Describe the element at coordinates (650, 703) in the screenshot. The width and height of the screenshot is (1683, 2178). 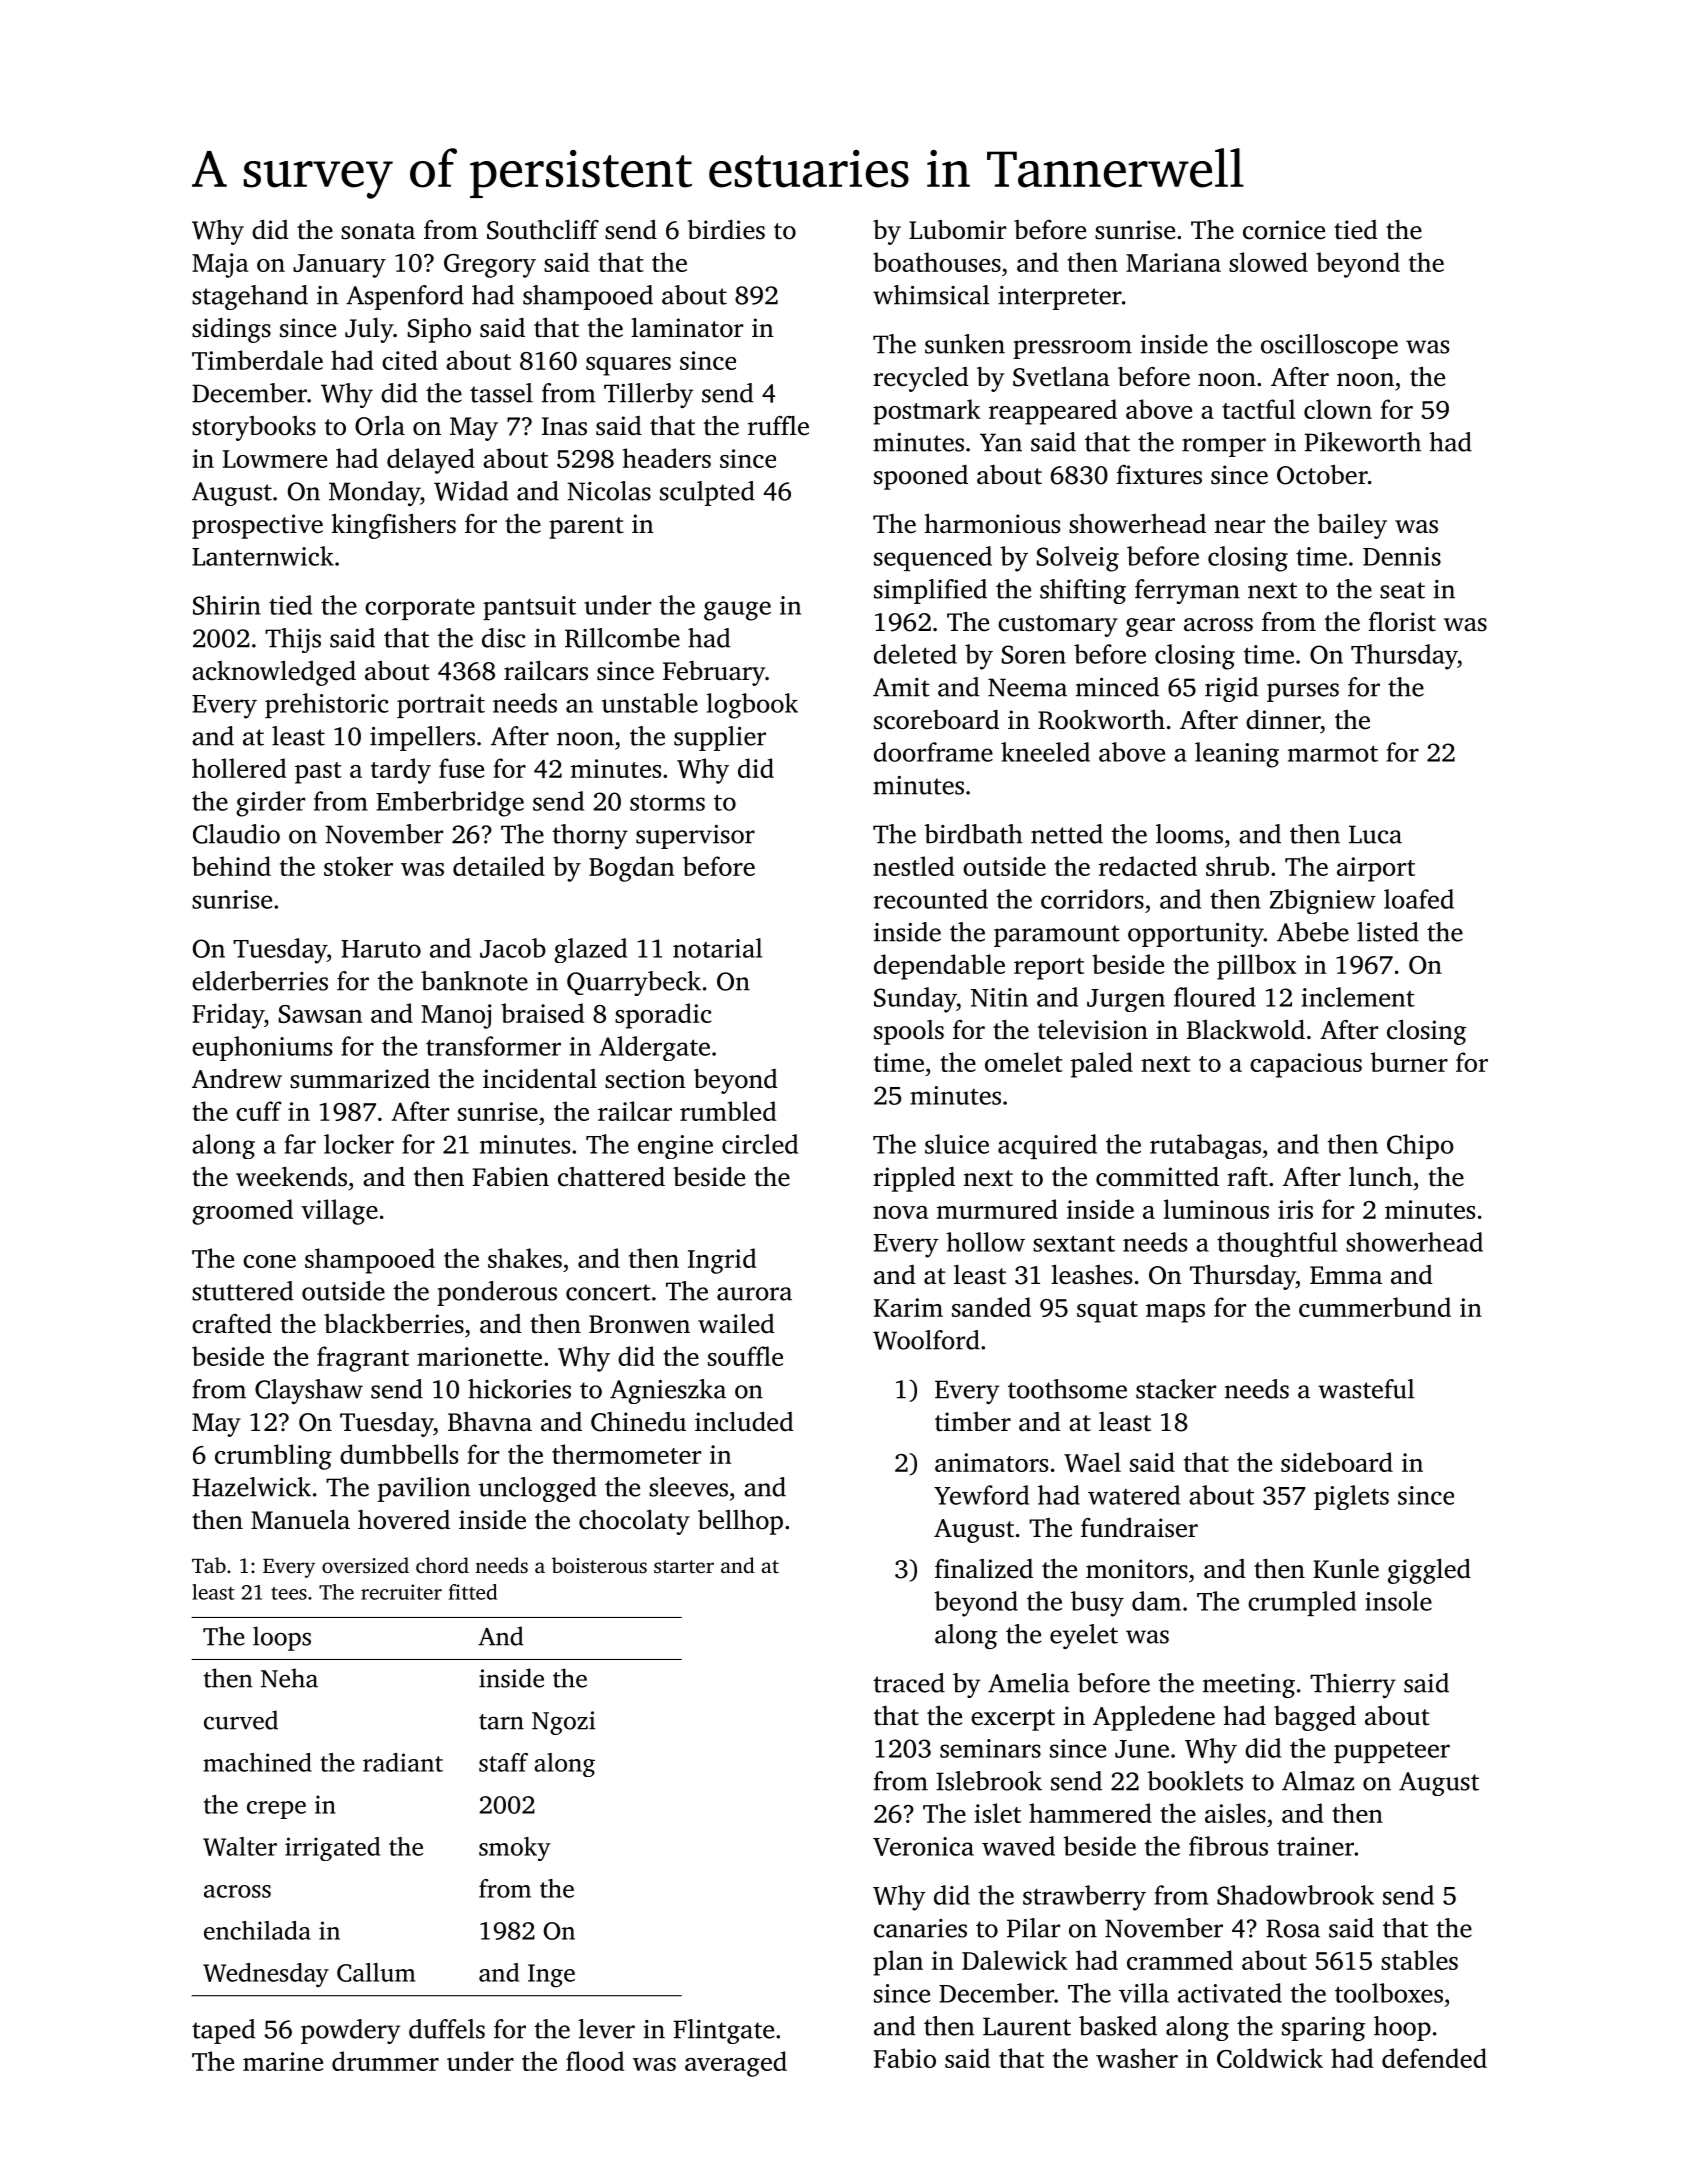
I see `unstable` at that location.
